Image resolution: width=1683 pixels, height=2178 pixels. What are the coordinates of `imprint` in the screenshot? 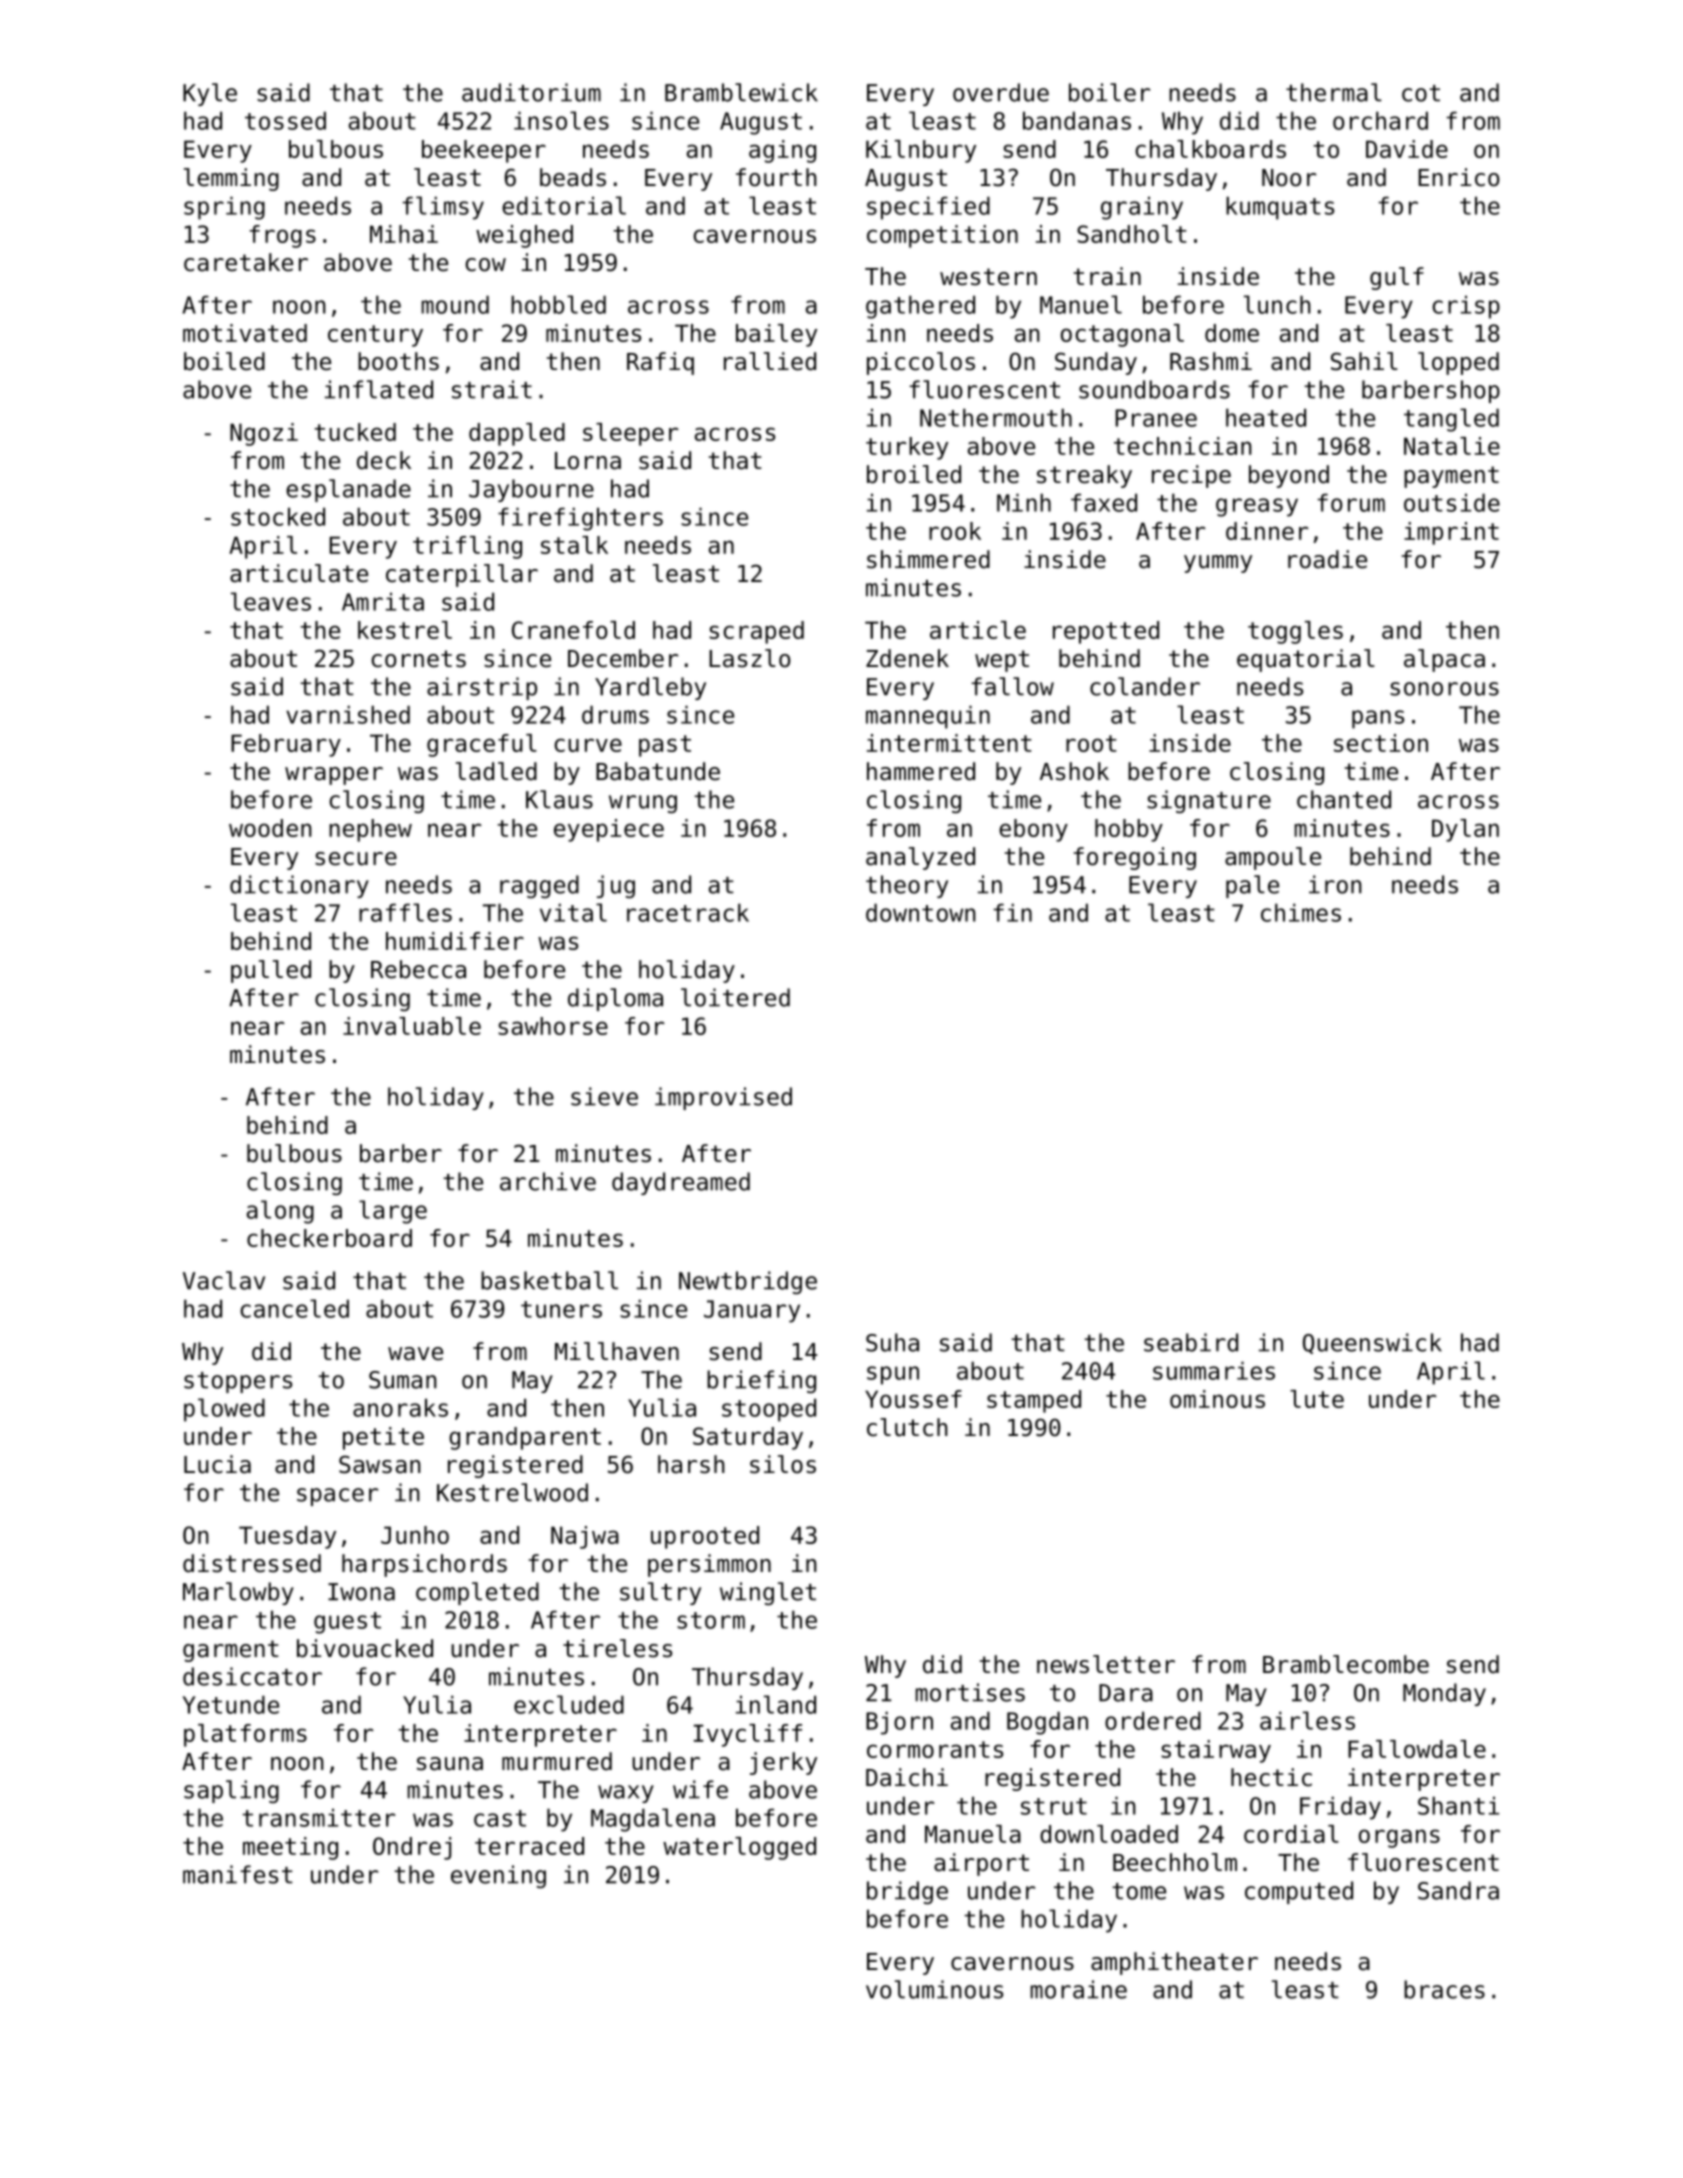 It's located at (1451, 533).
